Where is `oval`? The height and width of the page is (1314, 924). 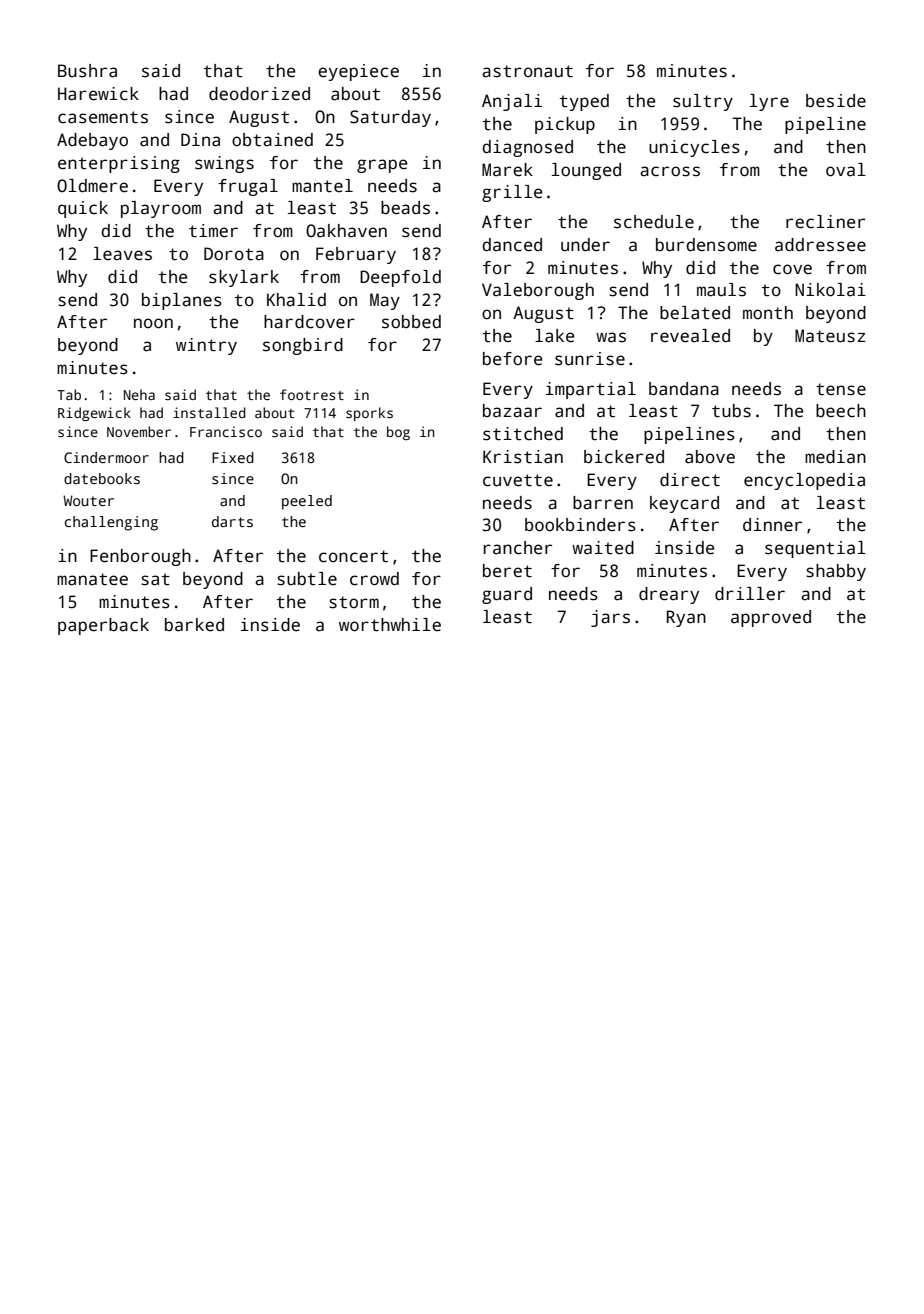
oval is located at coordinates (846, 170).
